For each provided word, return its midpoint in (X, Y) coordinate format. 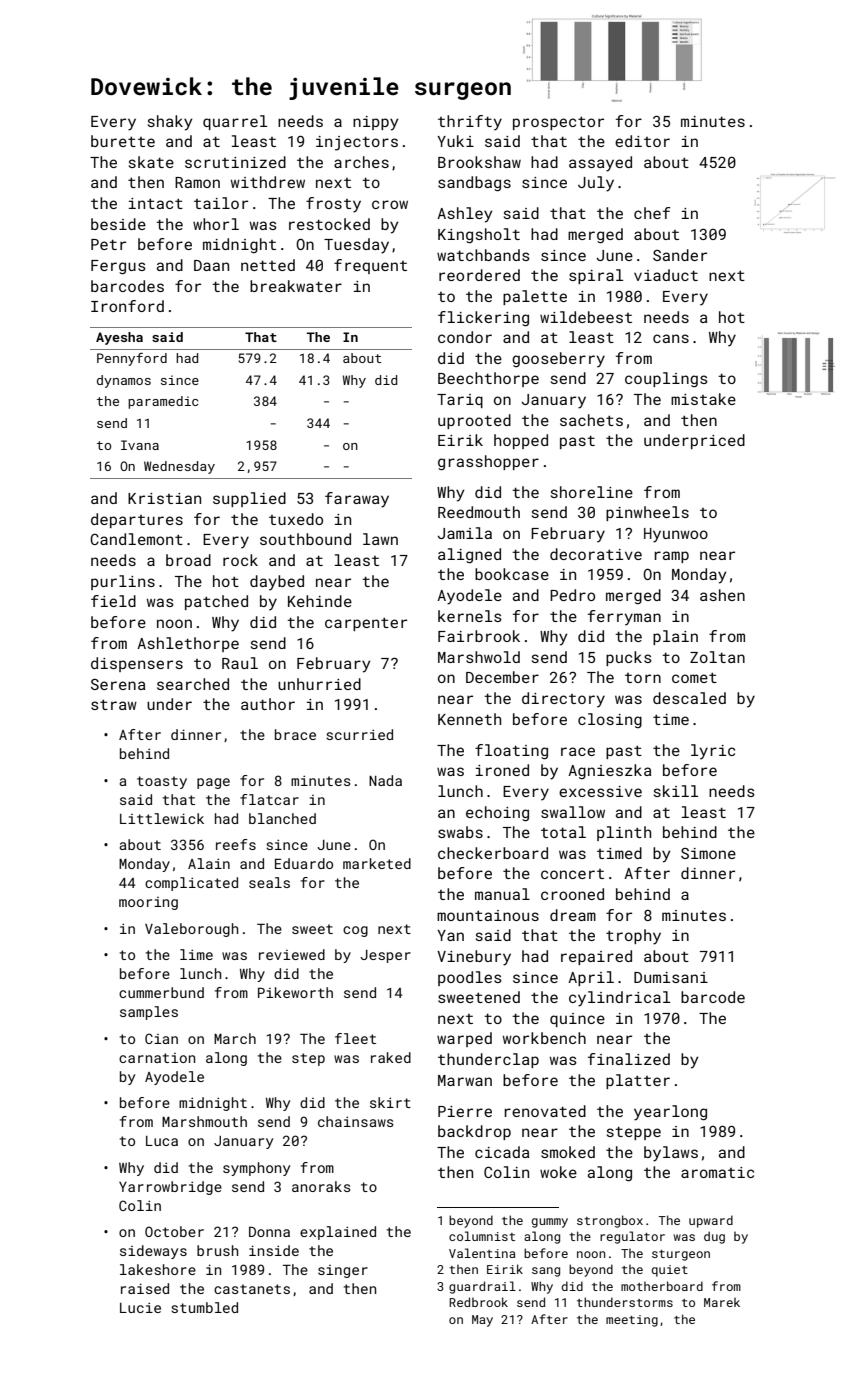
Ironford (127, 306)
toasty (162, 782)
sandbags (474, 184)
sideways (153, 1252)
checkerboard (493, 853)
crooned (572, 894)
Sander (680, 255)
